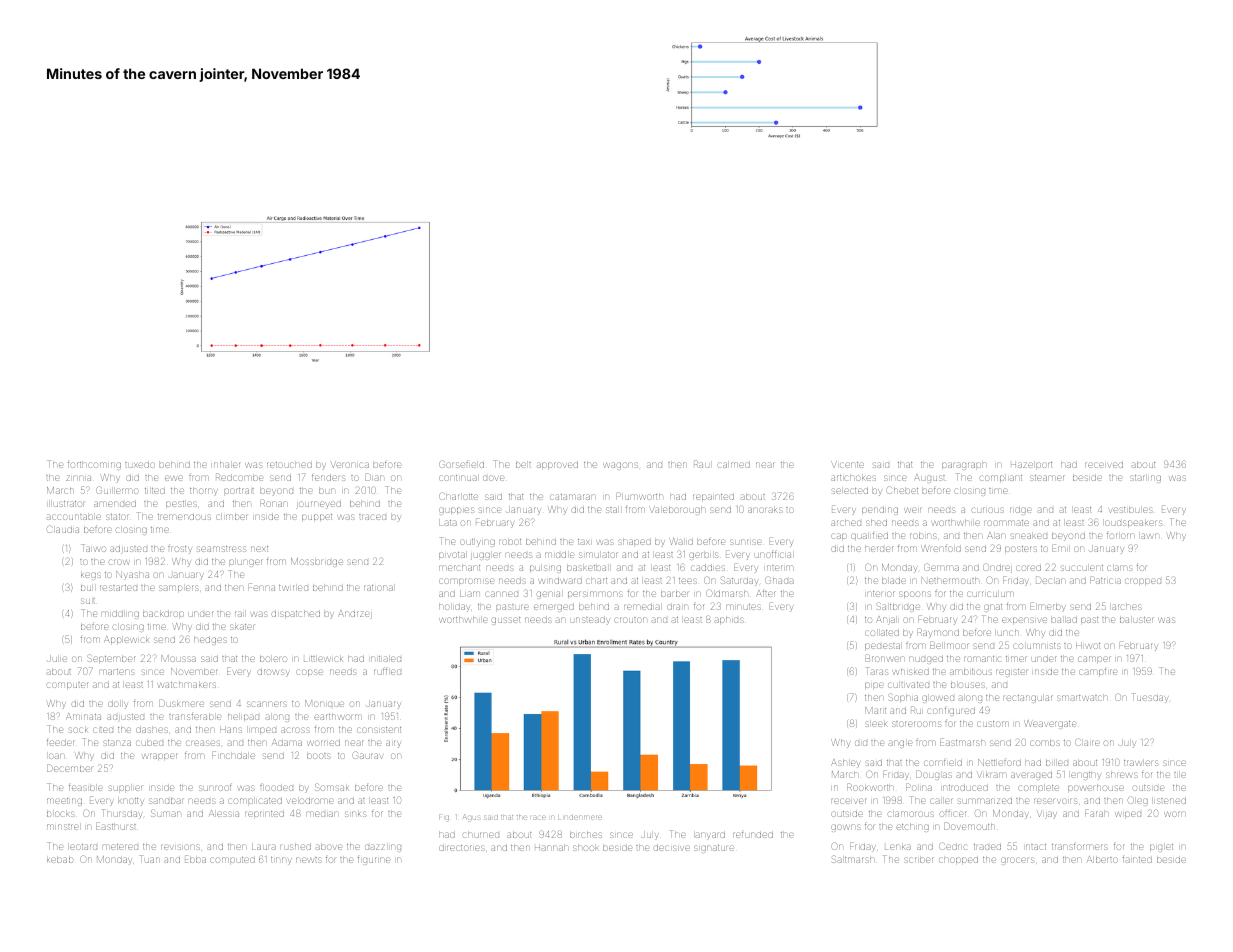  I want to click on calmed, so click(734, 465).
